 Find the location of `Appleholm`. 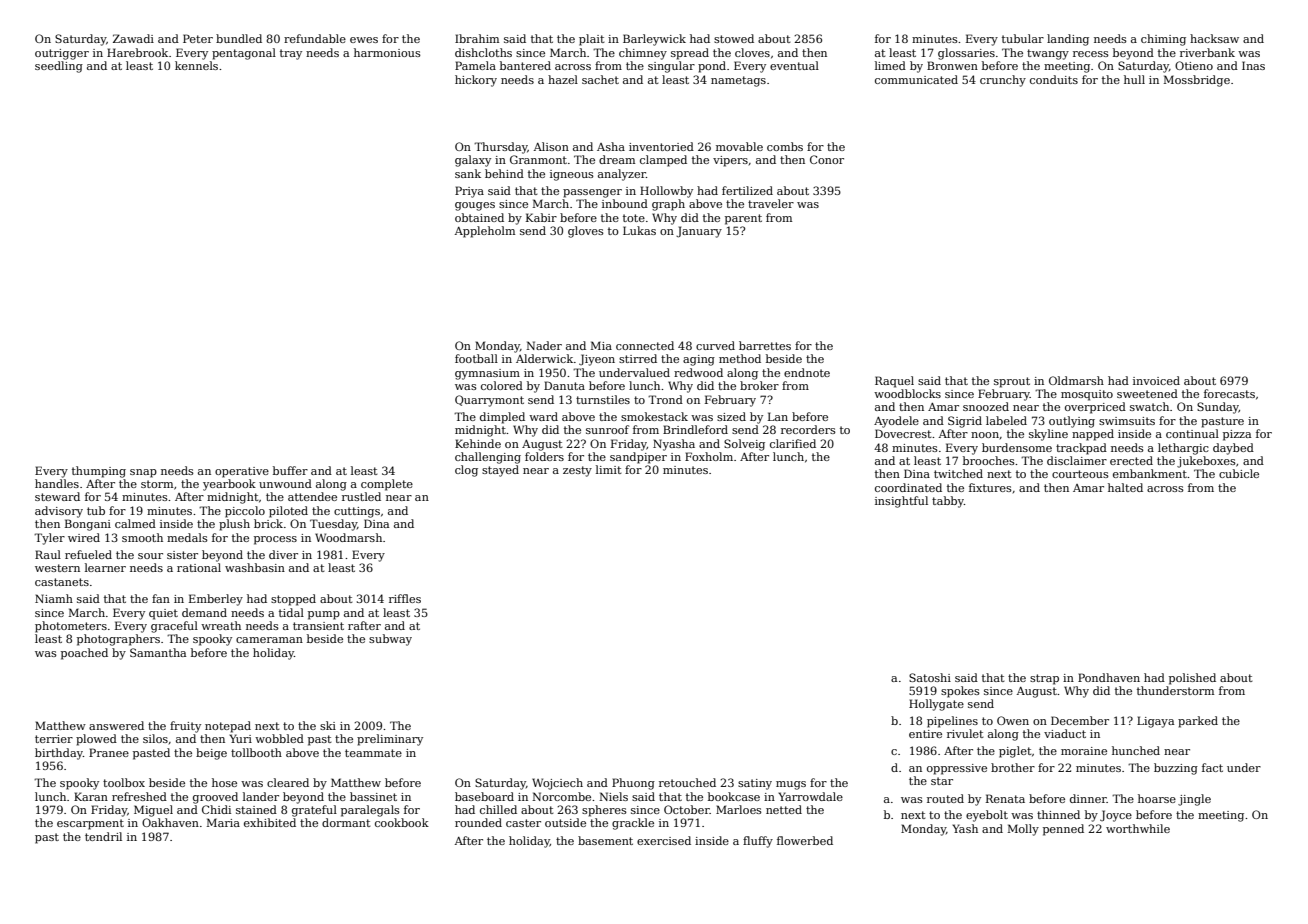

Appleholm is located at coordinates (485, 232).
